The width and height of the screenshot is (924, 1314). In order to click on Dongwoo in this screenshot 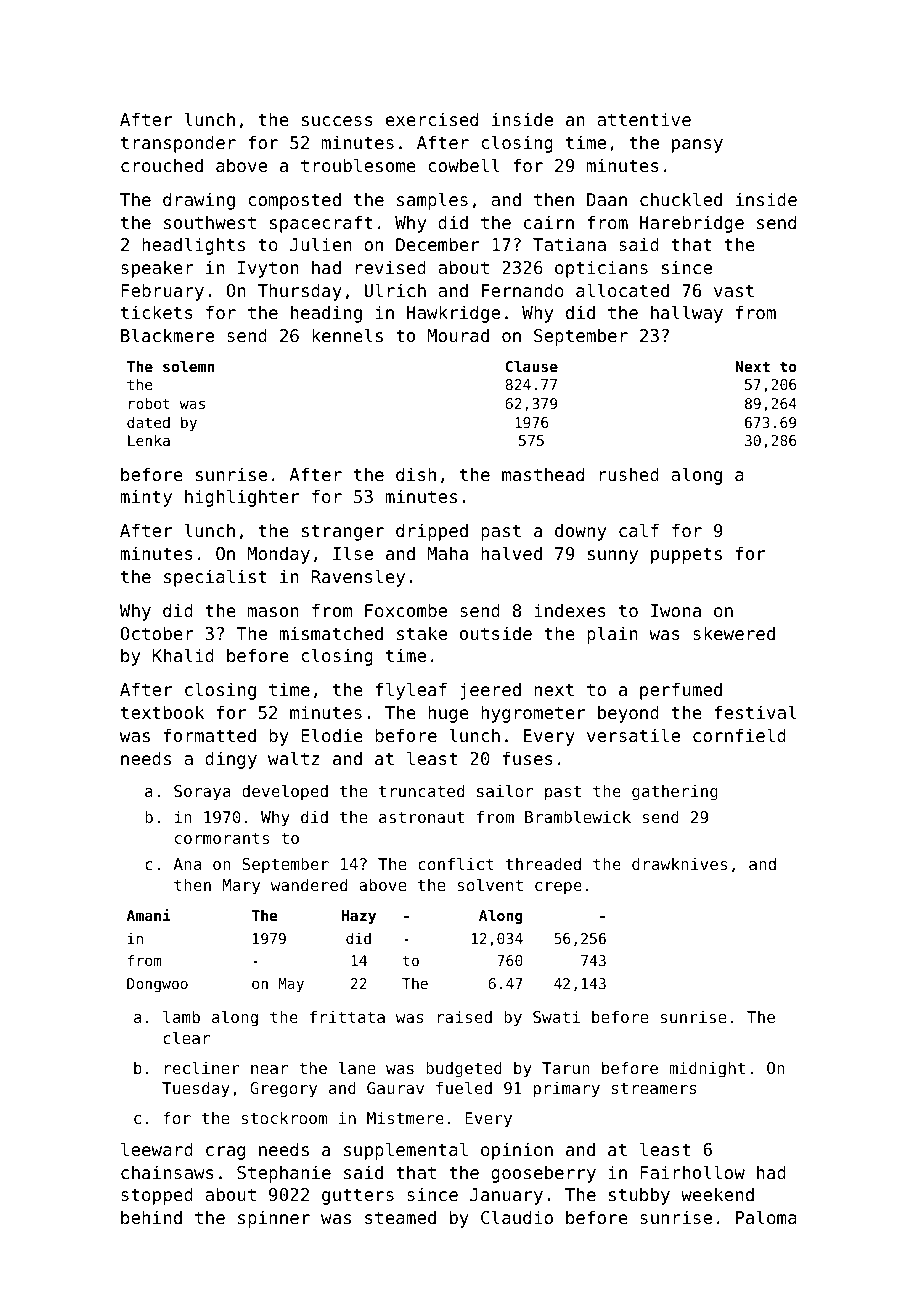, I will do `click(157, 985)`.
